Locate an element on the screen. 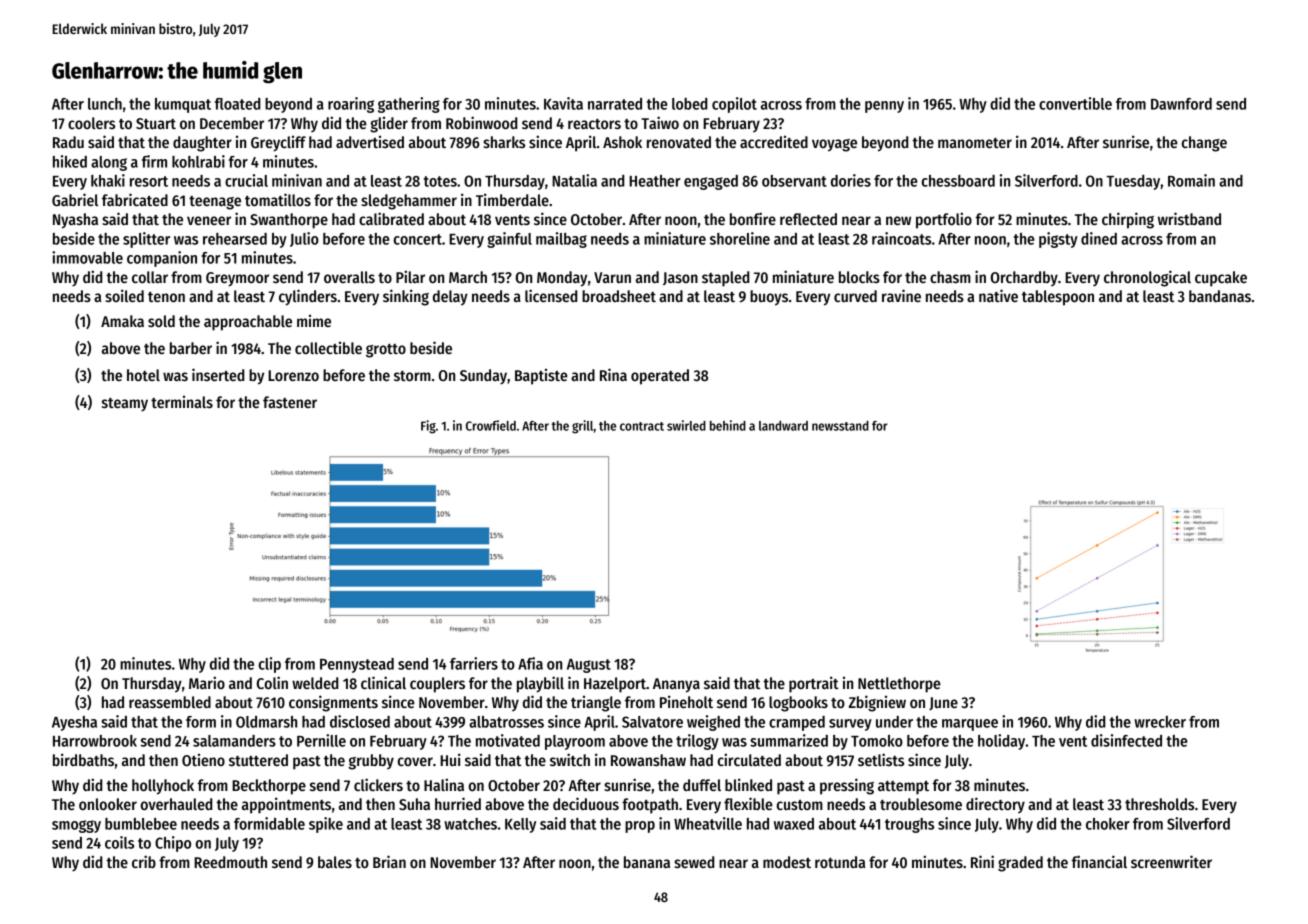  crucial is located at coordinates (246, 180).
